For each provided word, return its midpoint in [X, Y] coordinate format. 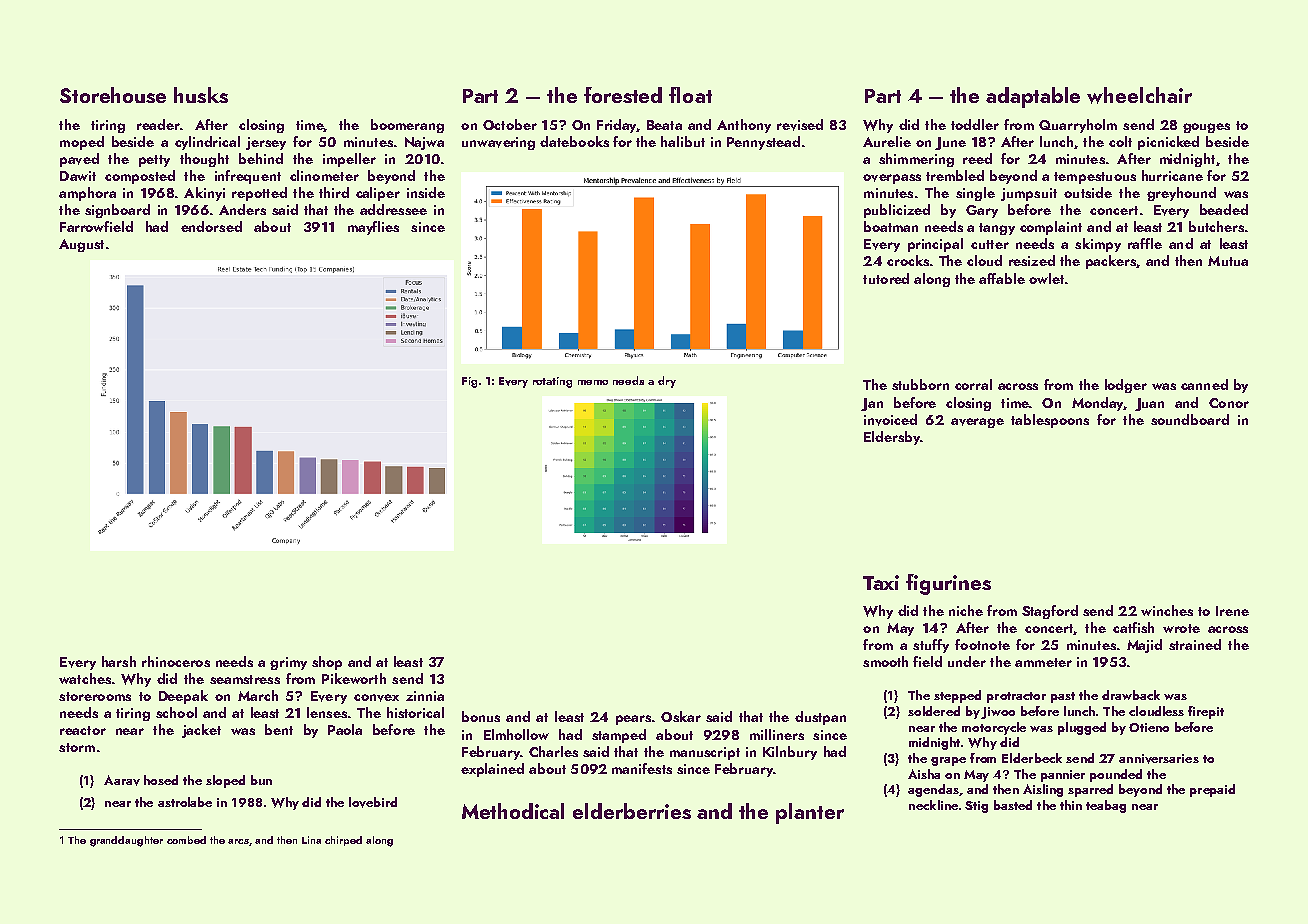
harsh [119, 661]
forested [623, 95]
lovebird [373, 802]
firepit [1206, 712]
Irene [1232, 611]
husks [201, 95]
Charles [553, 751]
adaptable [1033, 97]
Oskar [681, 716]
